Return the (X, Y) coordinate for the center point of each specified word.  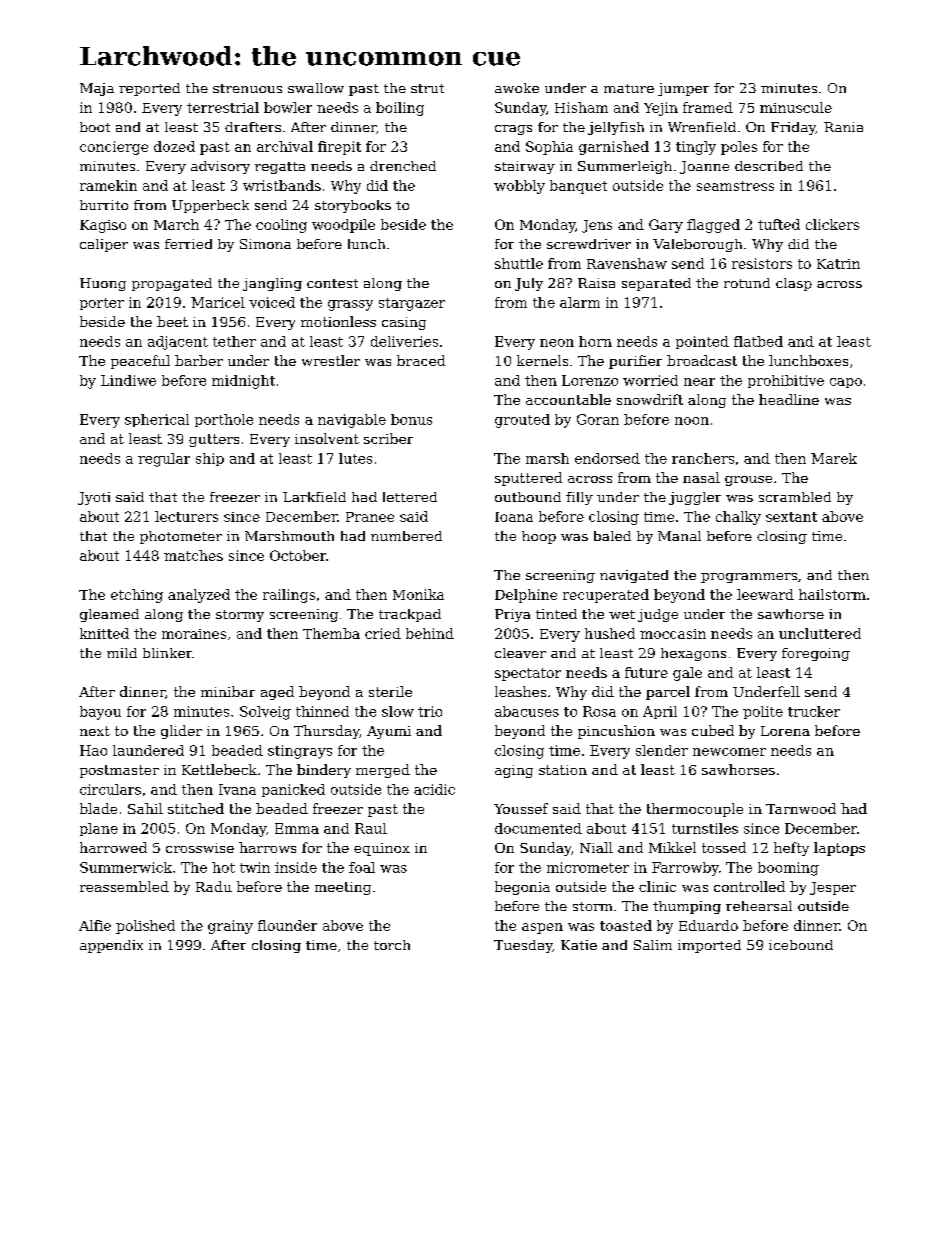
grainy (230, 927)
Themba (331, 633)
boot (95, 127)
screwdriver (589, 244)
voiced (272, 302)
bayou (100, 713)
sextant (791, 517)
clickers (832, 224)
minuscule (796, 107)
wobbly (519, 187)
